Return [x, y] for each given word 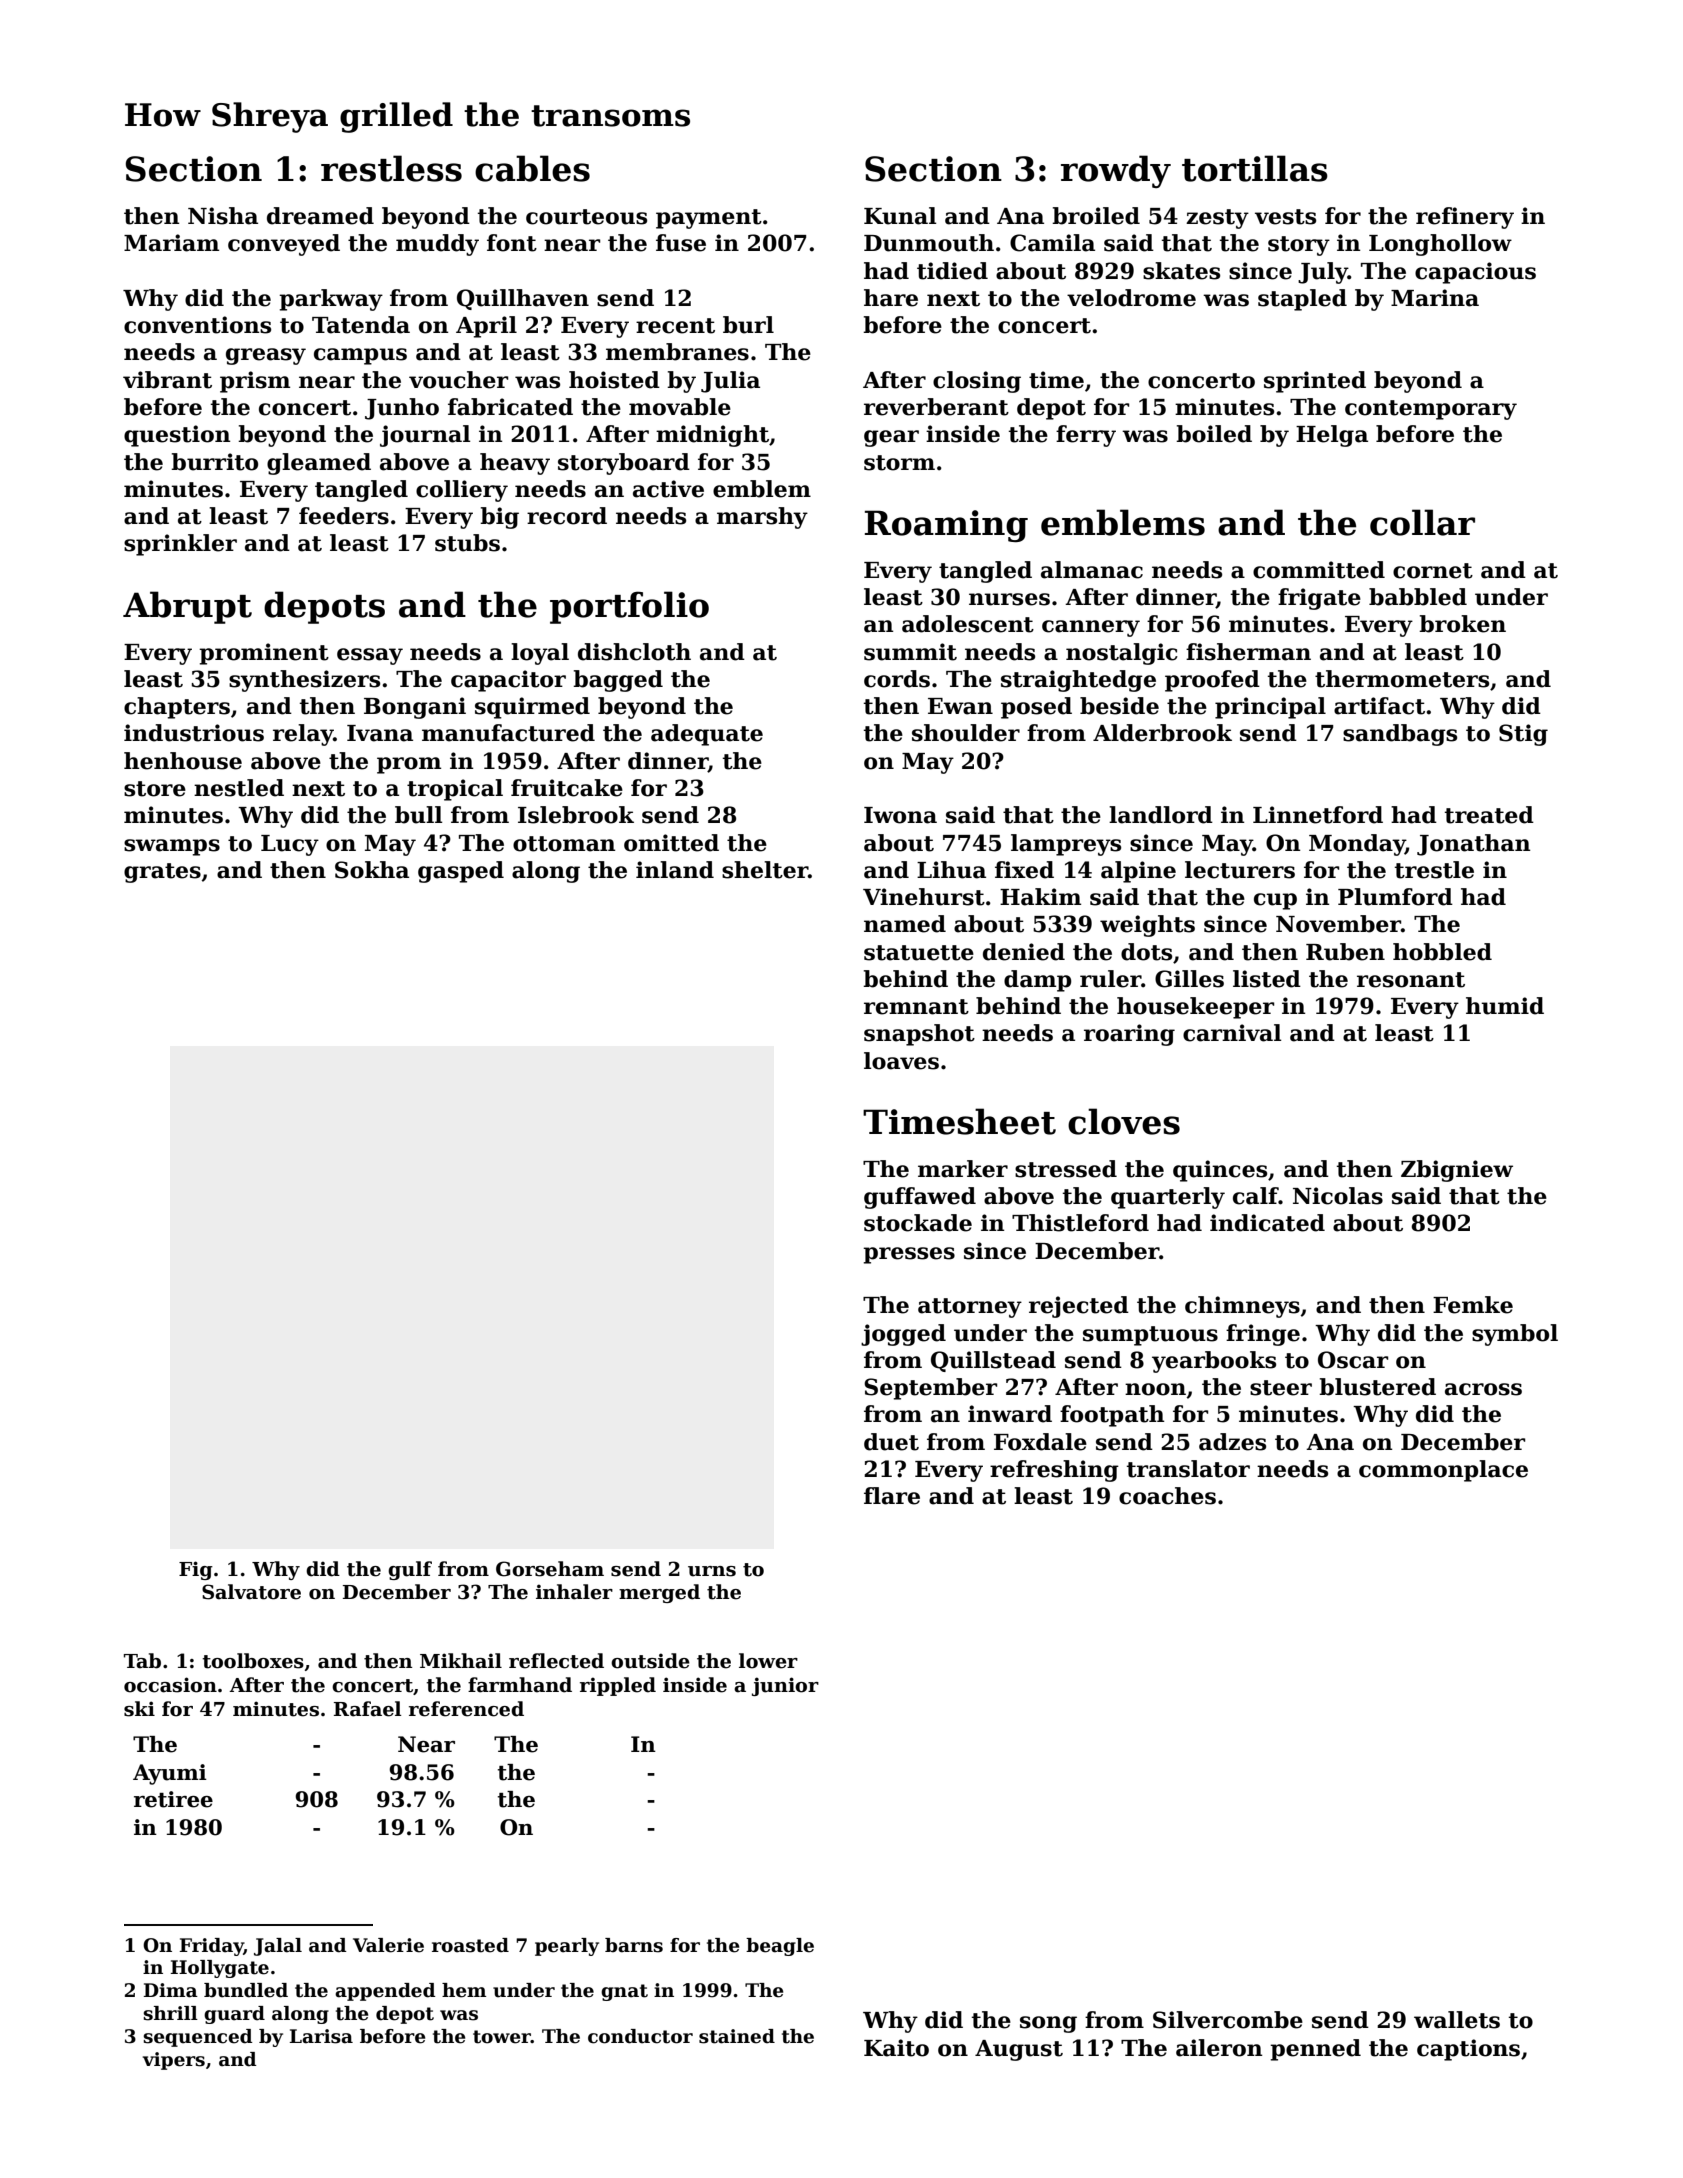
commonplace [1443, 1471]
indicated [1267, 1223]
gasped [461, 872]
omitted [671, 843]
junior [785, 1686]
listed [1267, 979]
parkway [331, 300]
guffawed [920, 1198]
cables [532, 168]
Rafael [367, 1709]
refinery [1465, 218]
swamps [172, 847]
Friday [212, 1947]
